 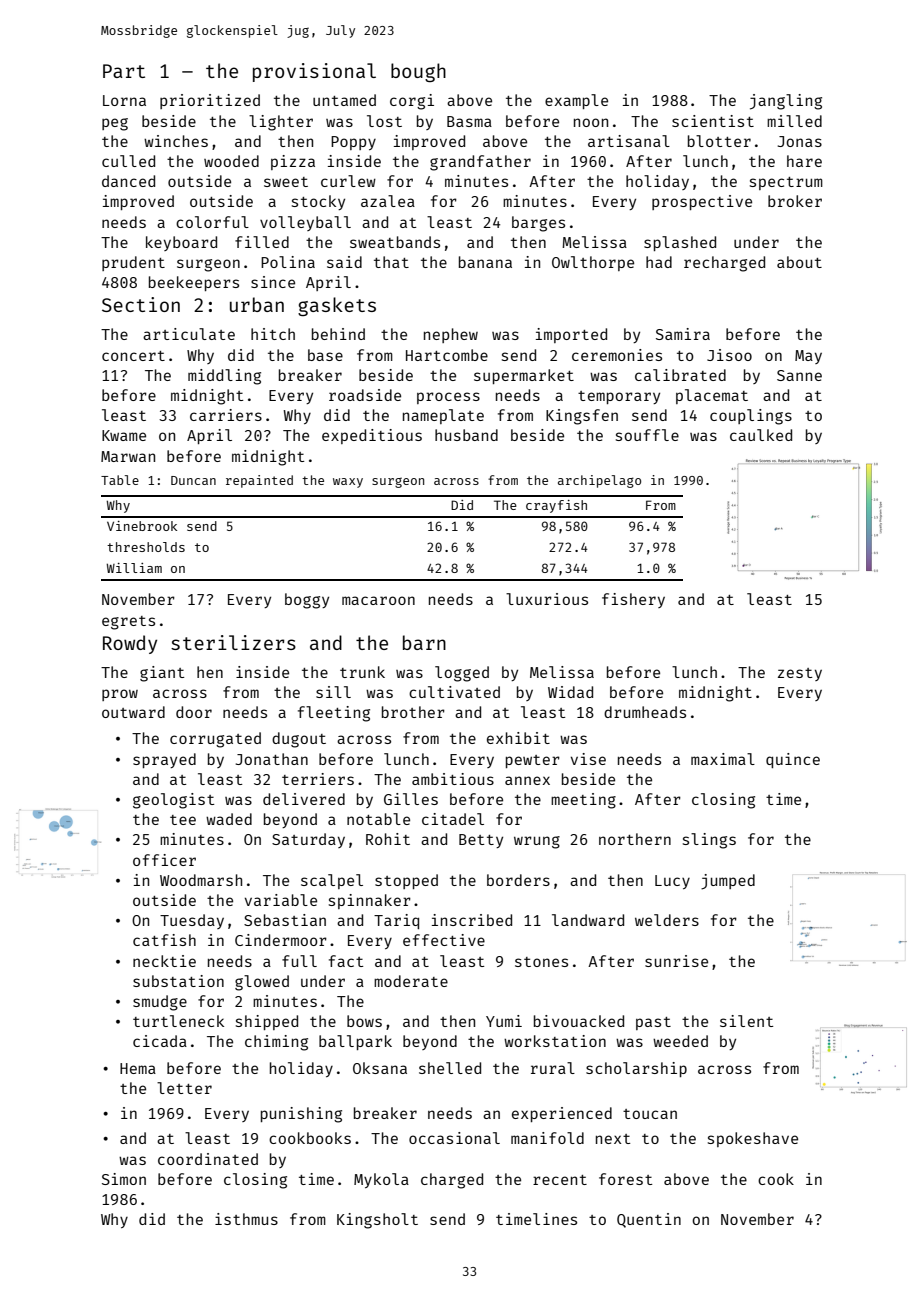 I want to click on gaskets, so click(x=337, y=306).
